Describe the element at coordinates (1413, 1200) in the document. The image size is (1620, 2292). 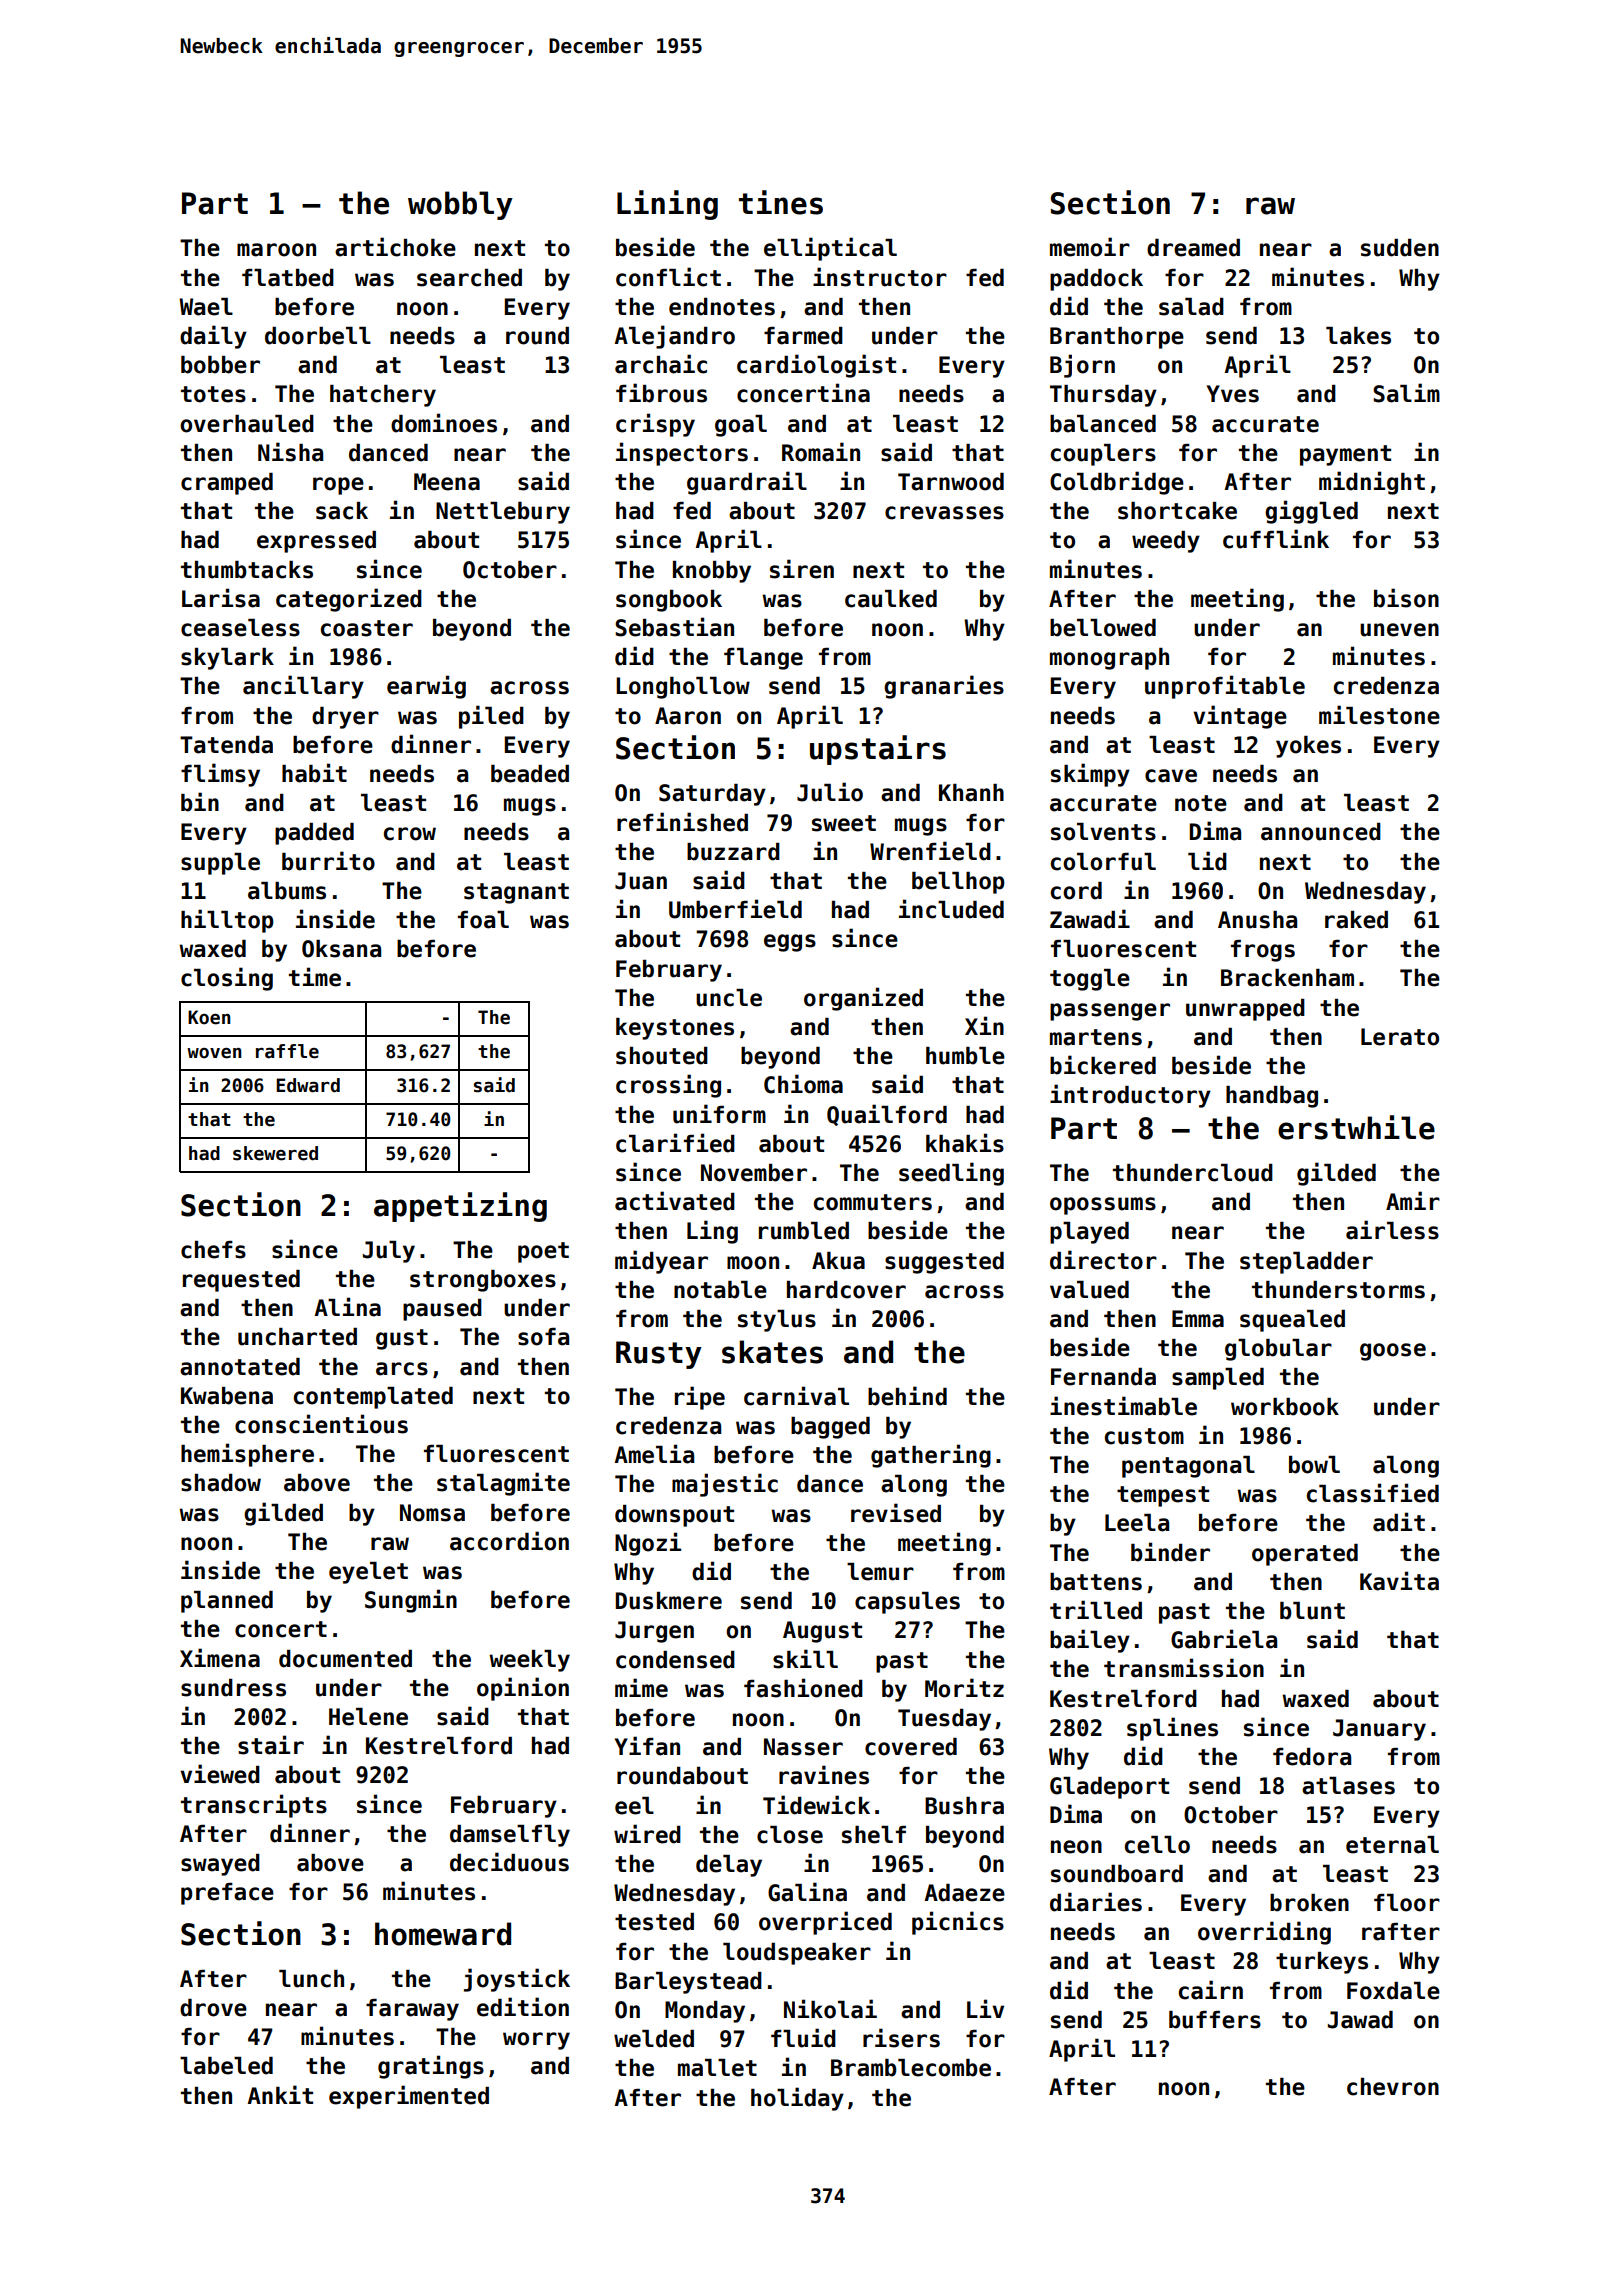
I see `Amir` at that location.
